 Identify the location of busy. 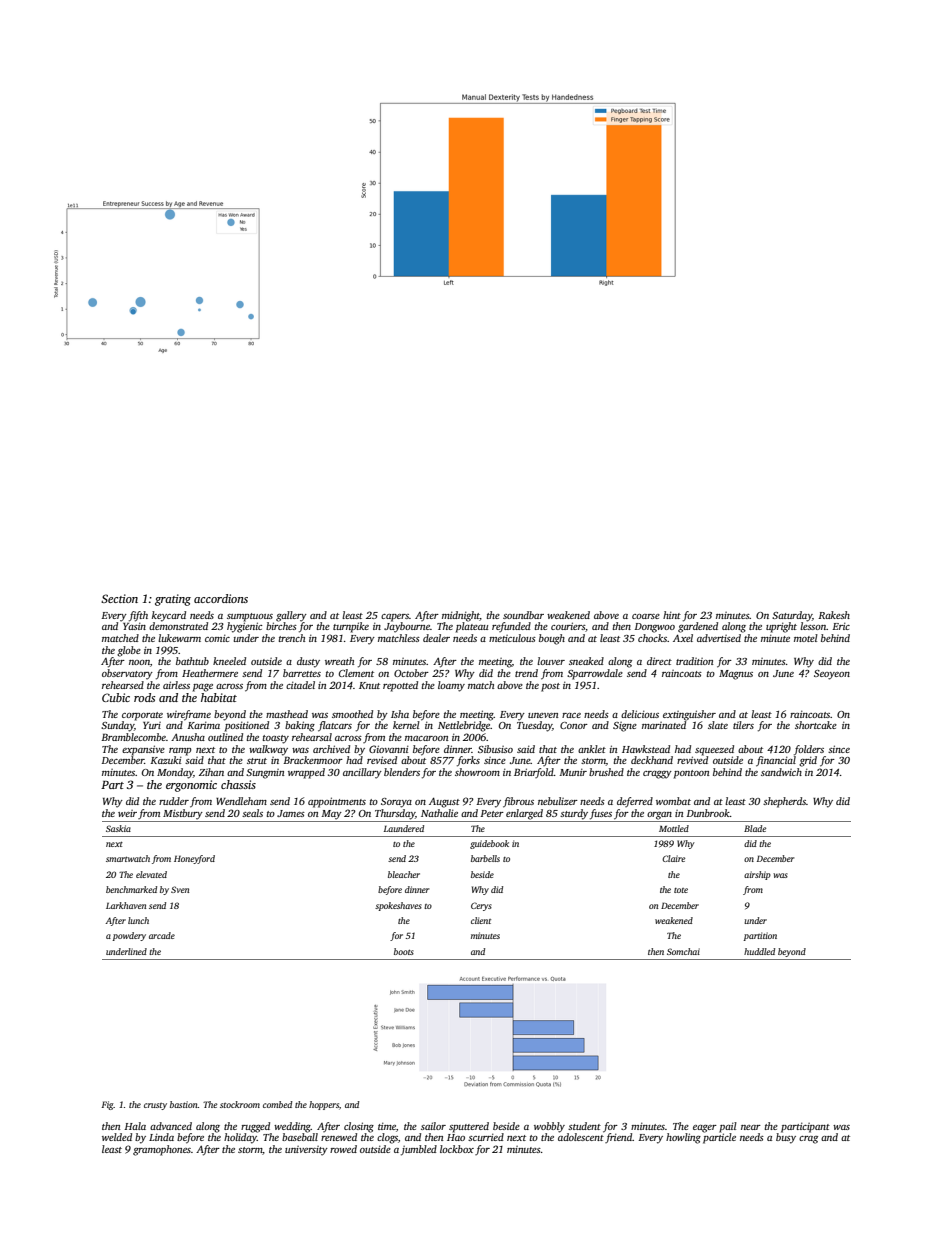
(786, 1138).
